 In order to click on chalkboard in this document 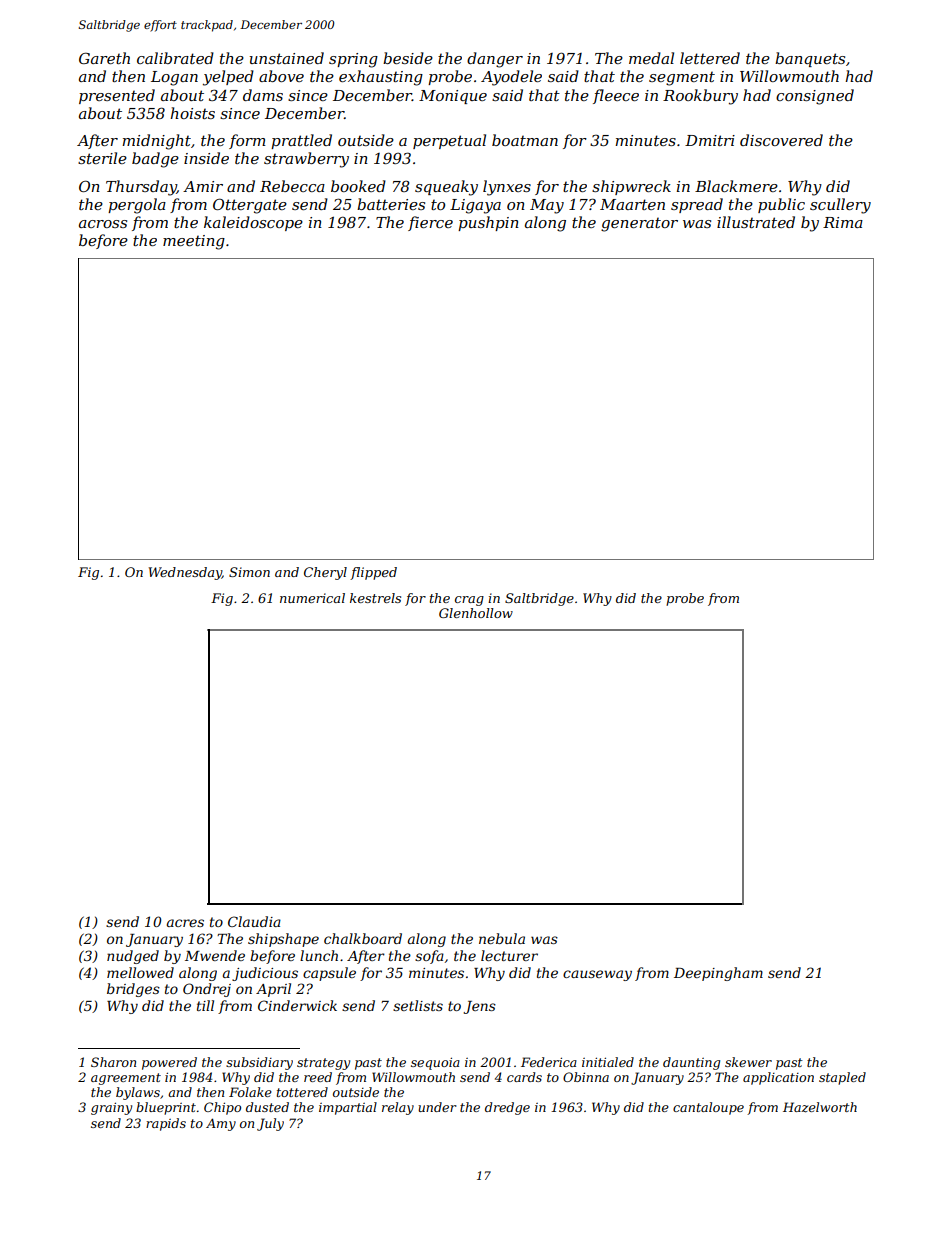, I will do `click(363, 938)`.
